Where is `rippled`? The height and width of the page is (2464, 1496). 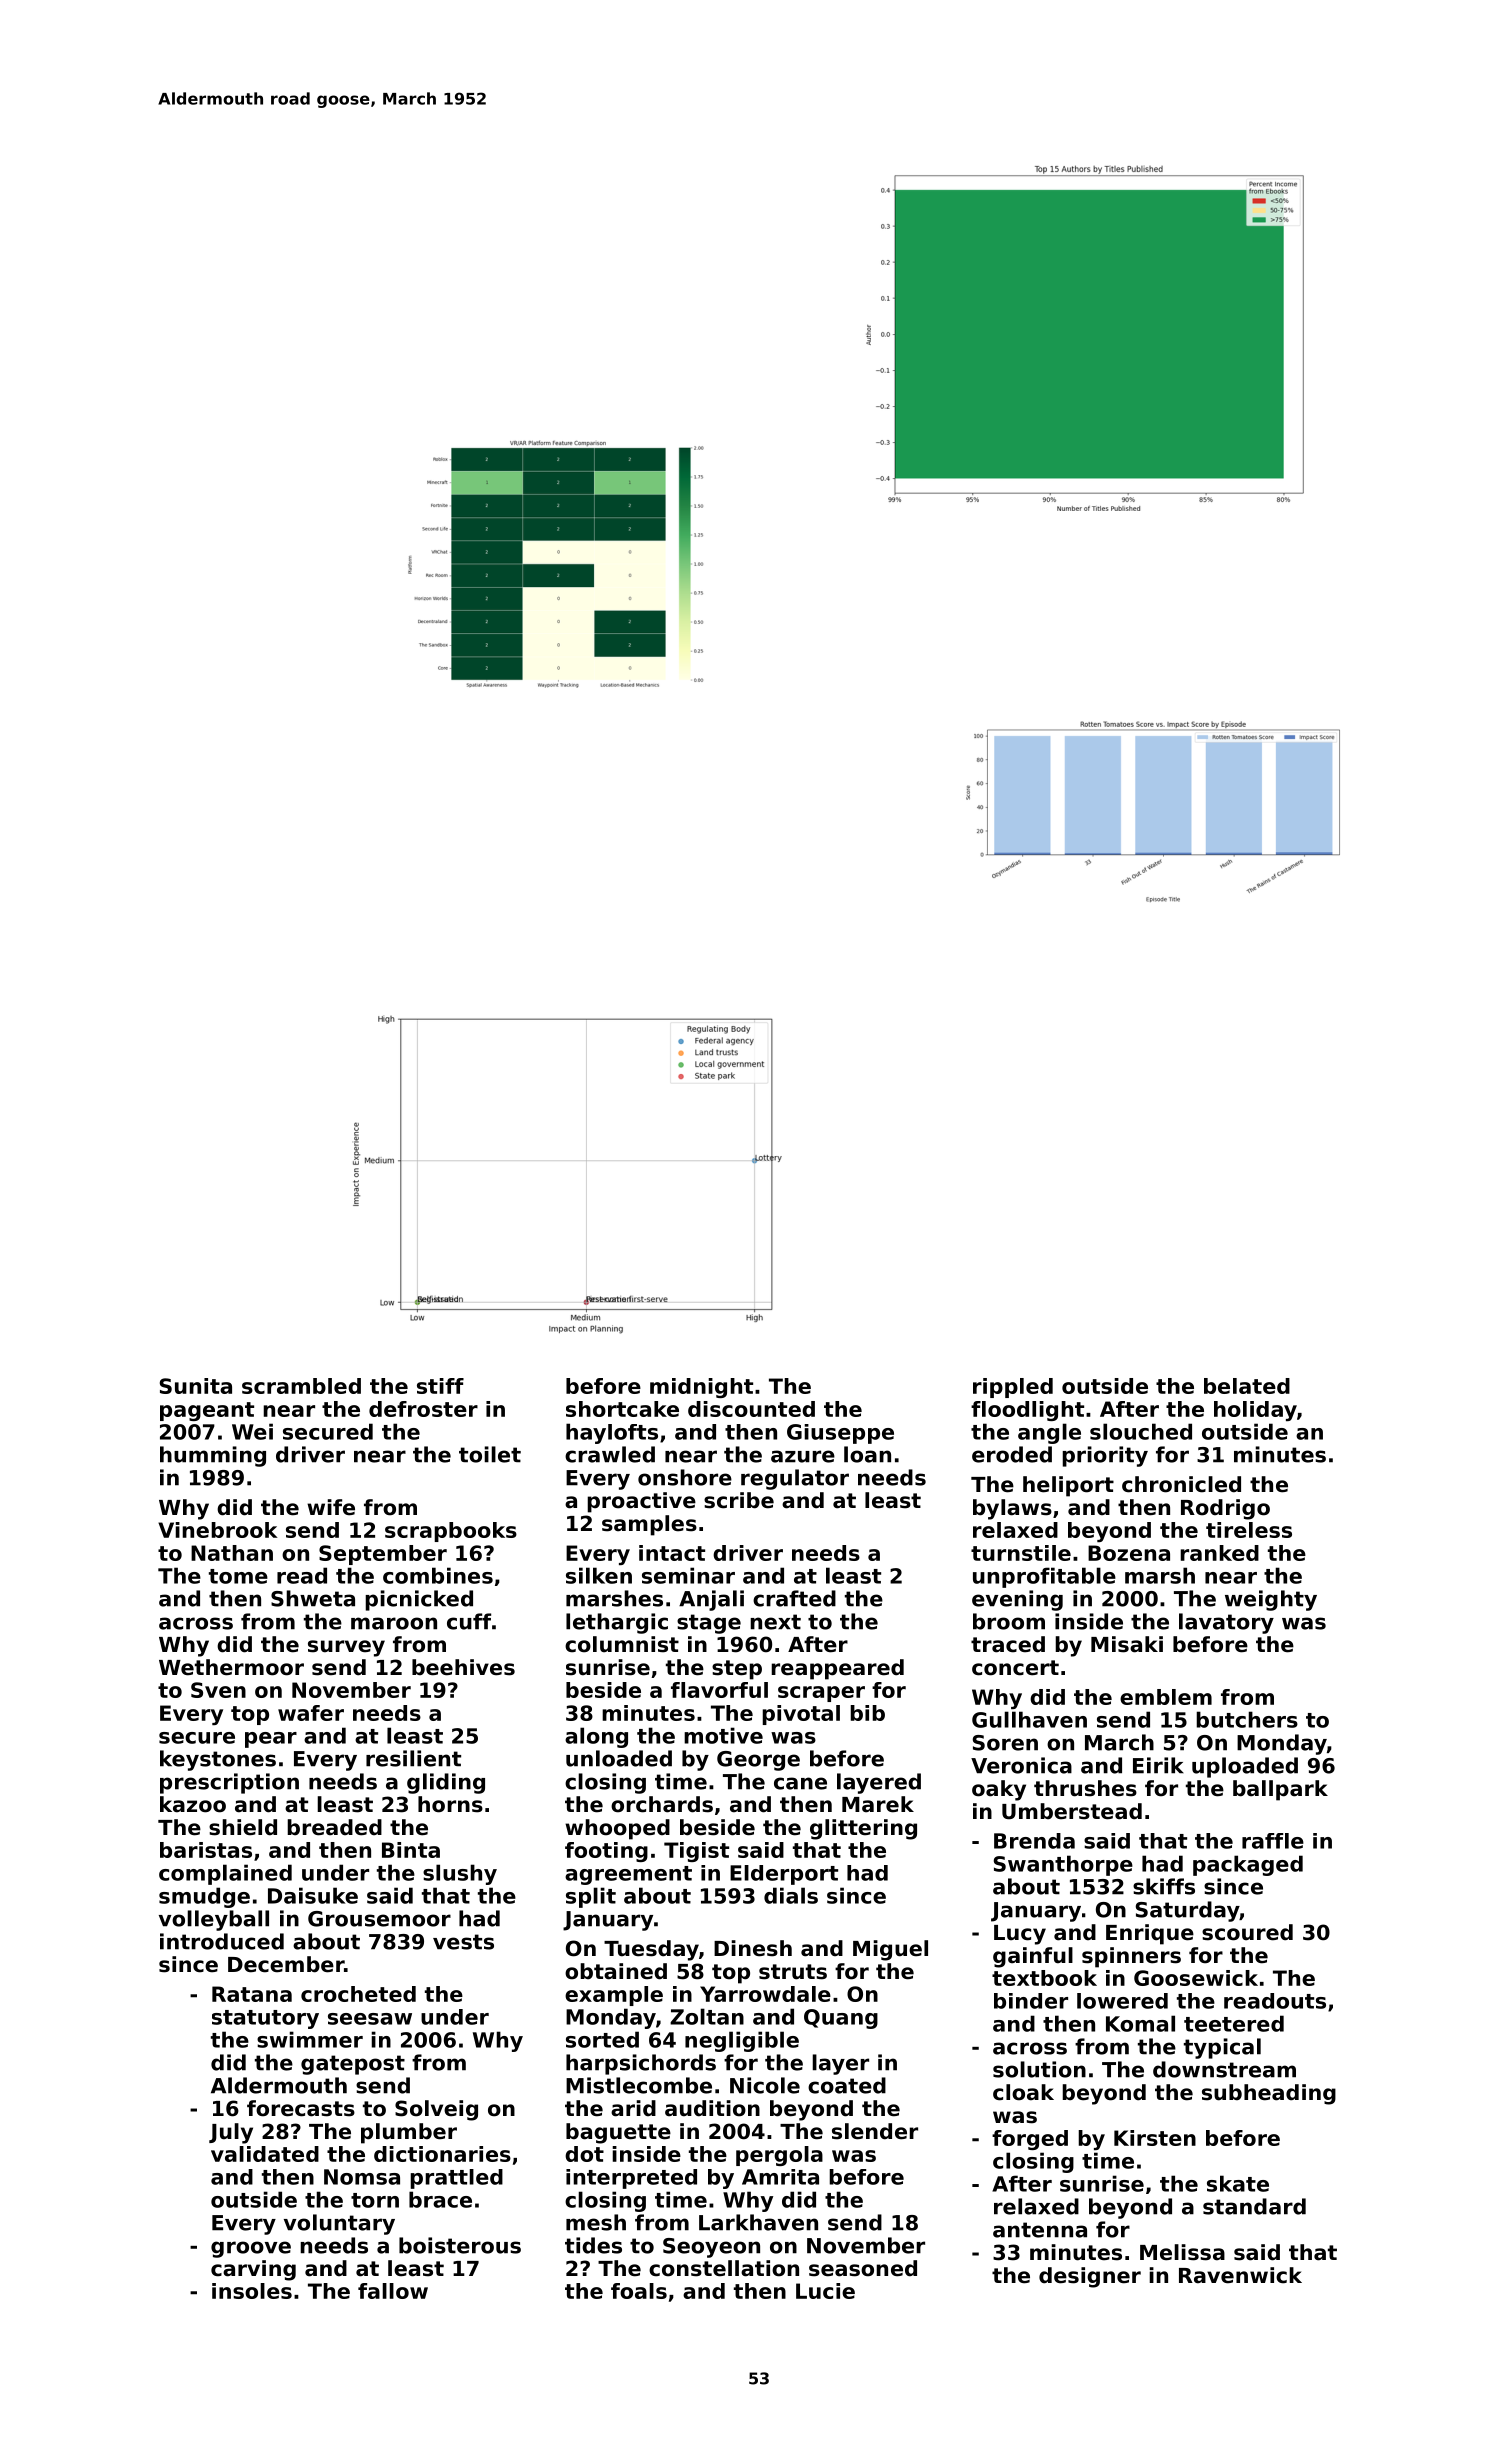
rippled is located at coordinates (1013, 1388).
